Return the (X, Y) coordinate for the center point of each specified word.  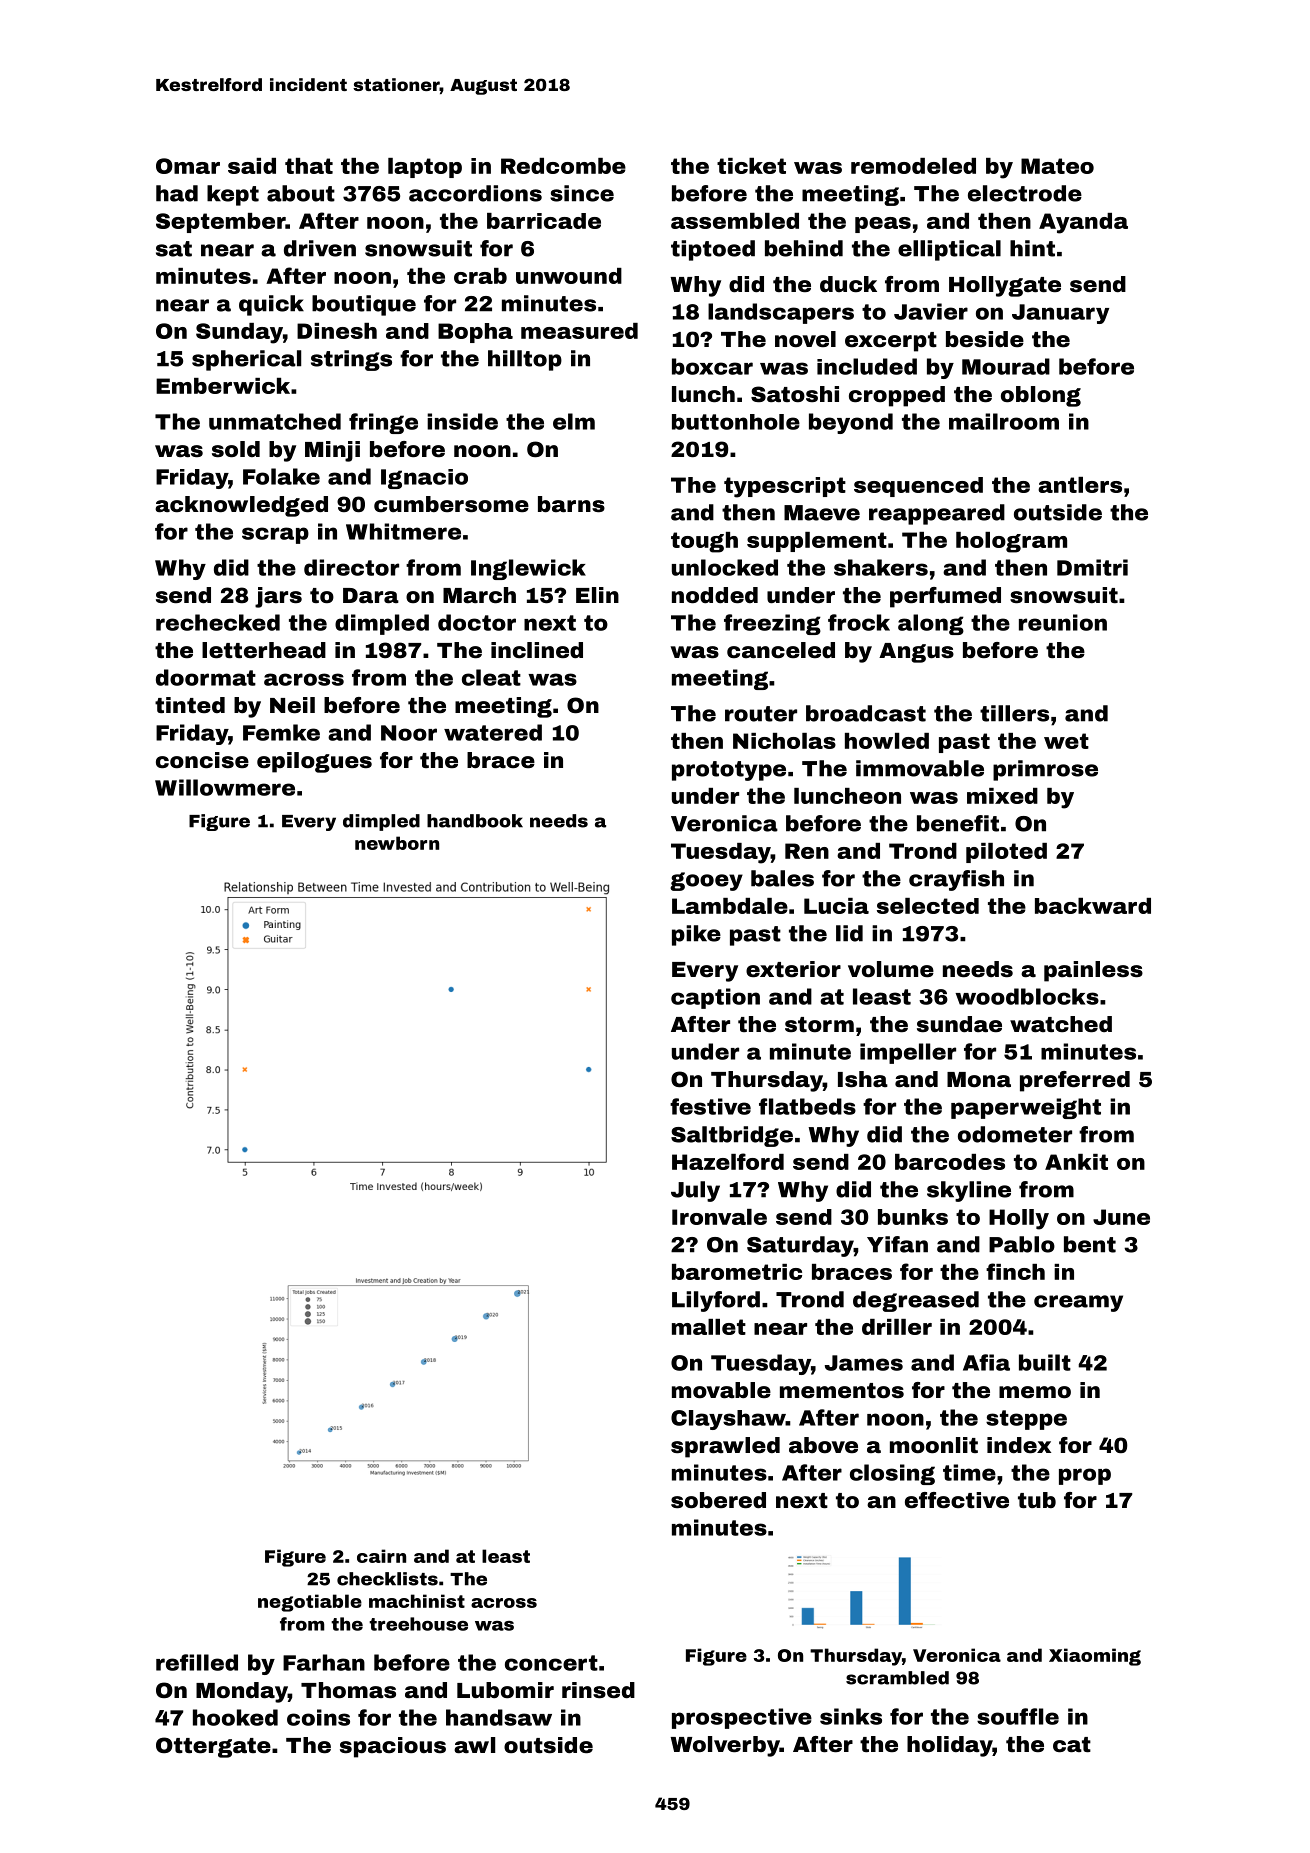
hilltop (525, 360)
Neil (292, 705)
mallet (709, 1327)
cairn (381, 1556)
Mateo (1057, 166)
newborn (397, 843)
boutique (364, 305)
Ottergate (213, 1747)
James (864, 1363)
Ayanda (1083, 223)
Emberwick (223, 386)
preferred (1075, 1081)
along (931, 624)
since (582, 193)
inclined (537, 650)
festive (710, 1106)
